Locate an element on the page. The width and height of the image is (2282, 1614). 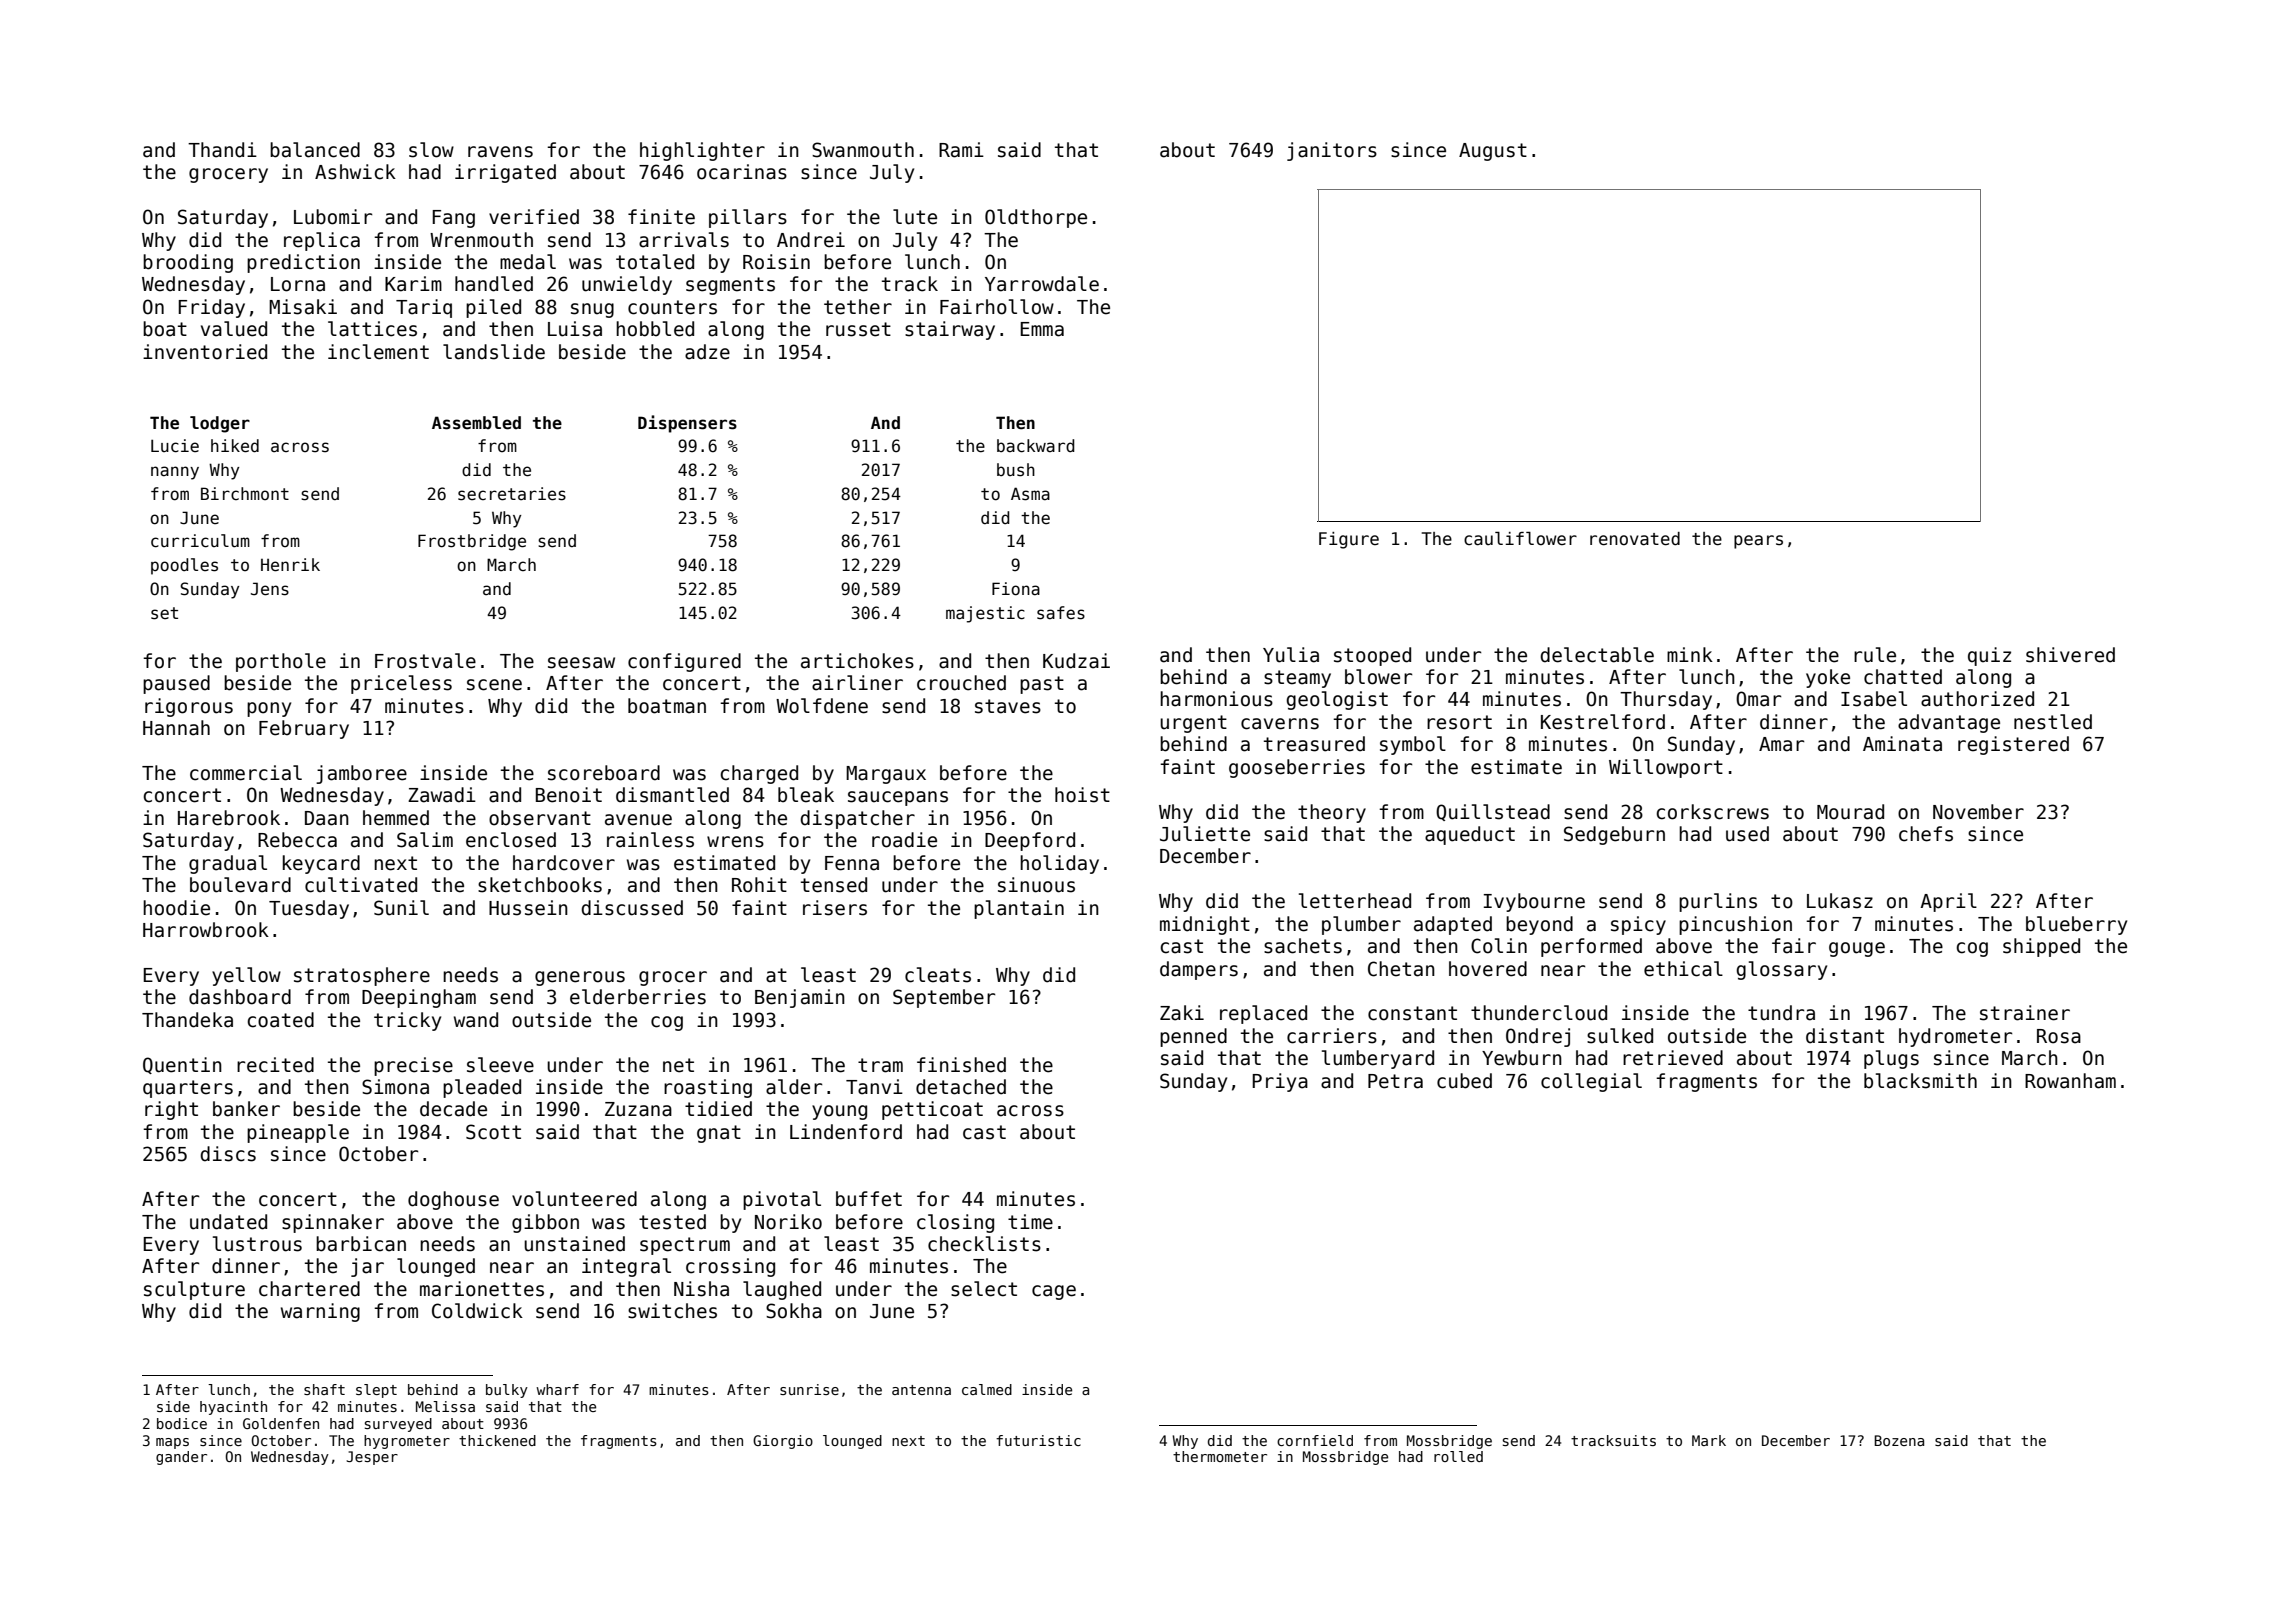
Thandi is located at coordinates (222, 150).
